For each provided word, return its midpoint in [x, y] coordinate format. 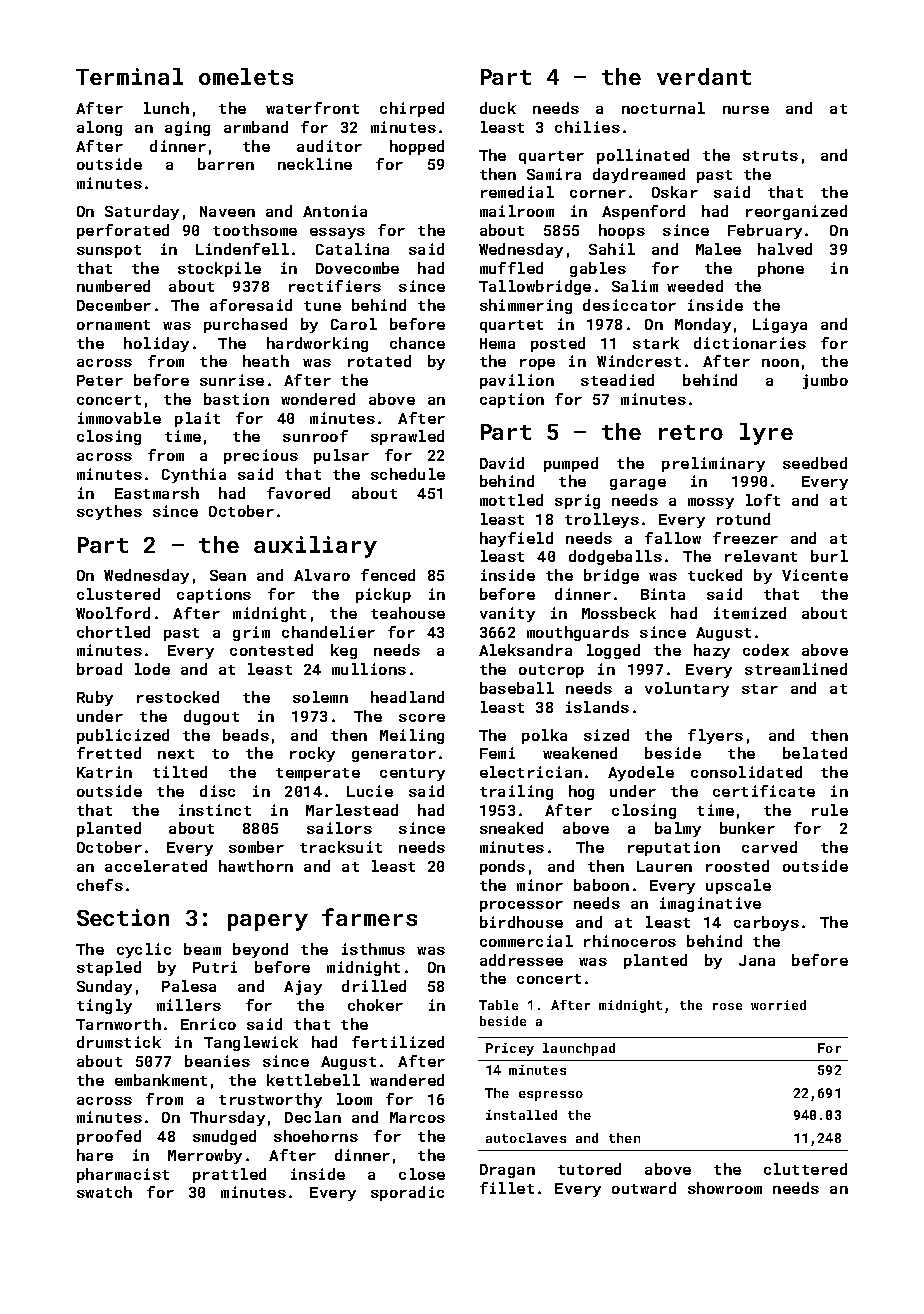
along [99, 128]
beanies [217, 1061]
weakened [580, 753]
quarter [551, 157]
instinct [215, 810]
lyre [766, 434]
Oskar [675, 192]
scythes [109, 512]
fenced [388, 575]
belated [815, 753]
